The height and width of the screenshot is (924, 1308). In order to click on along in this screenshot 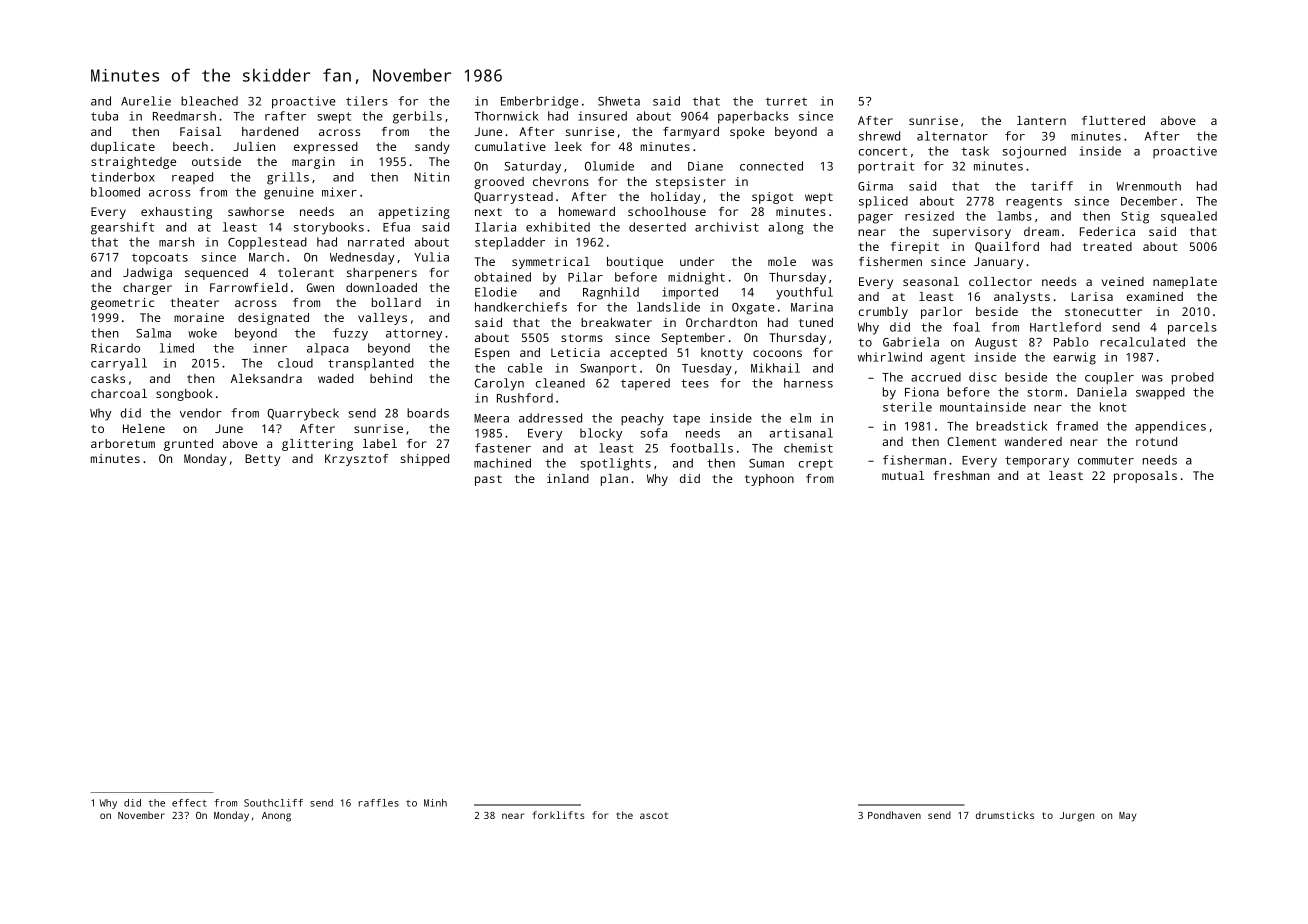, I will do `click(786, 228)`.
